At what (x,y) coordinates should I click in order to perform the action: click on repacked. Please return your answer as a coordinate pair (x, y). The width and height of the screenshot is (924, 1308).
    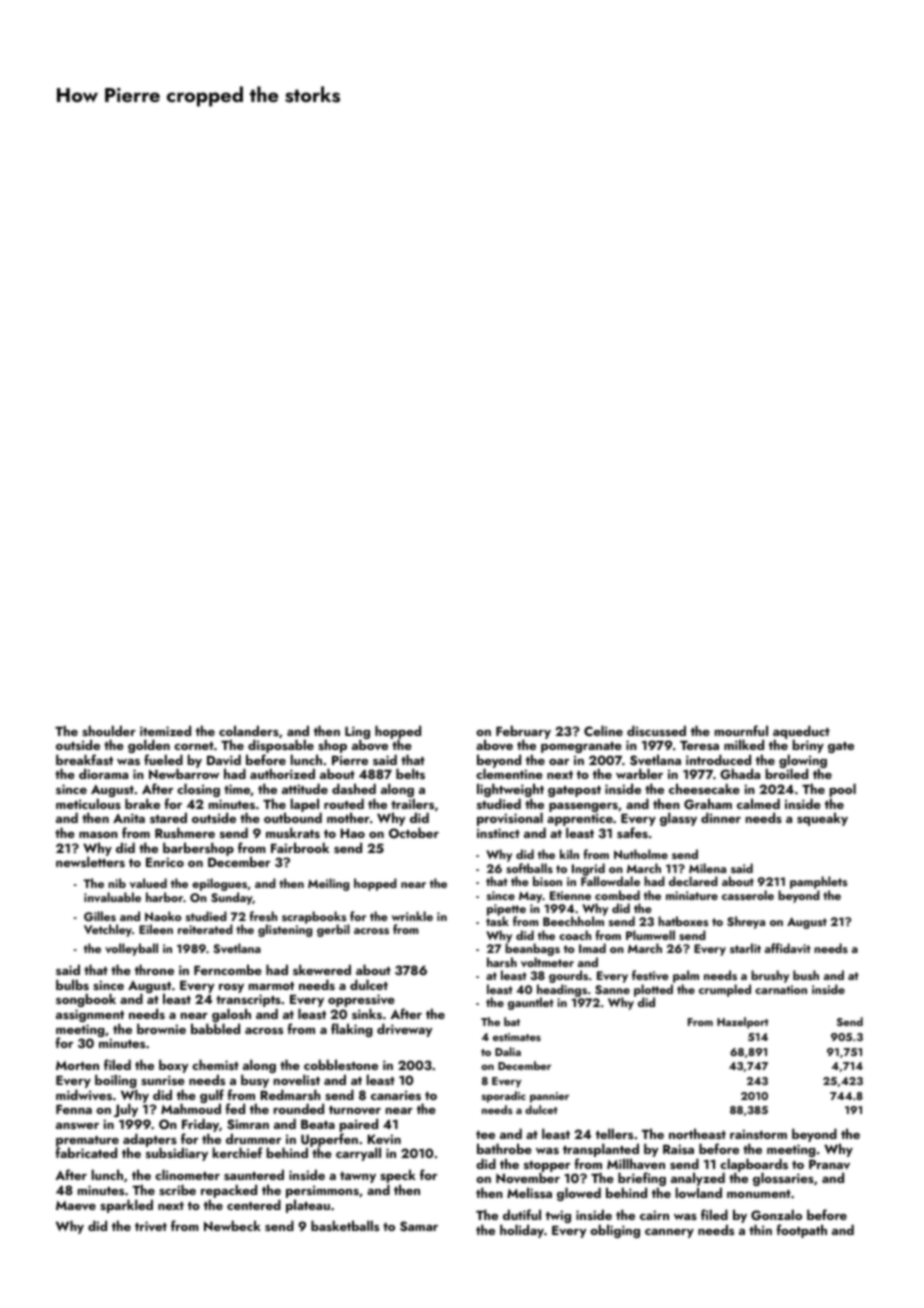
    Looking at the image, I should click on (229, 1191).
